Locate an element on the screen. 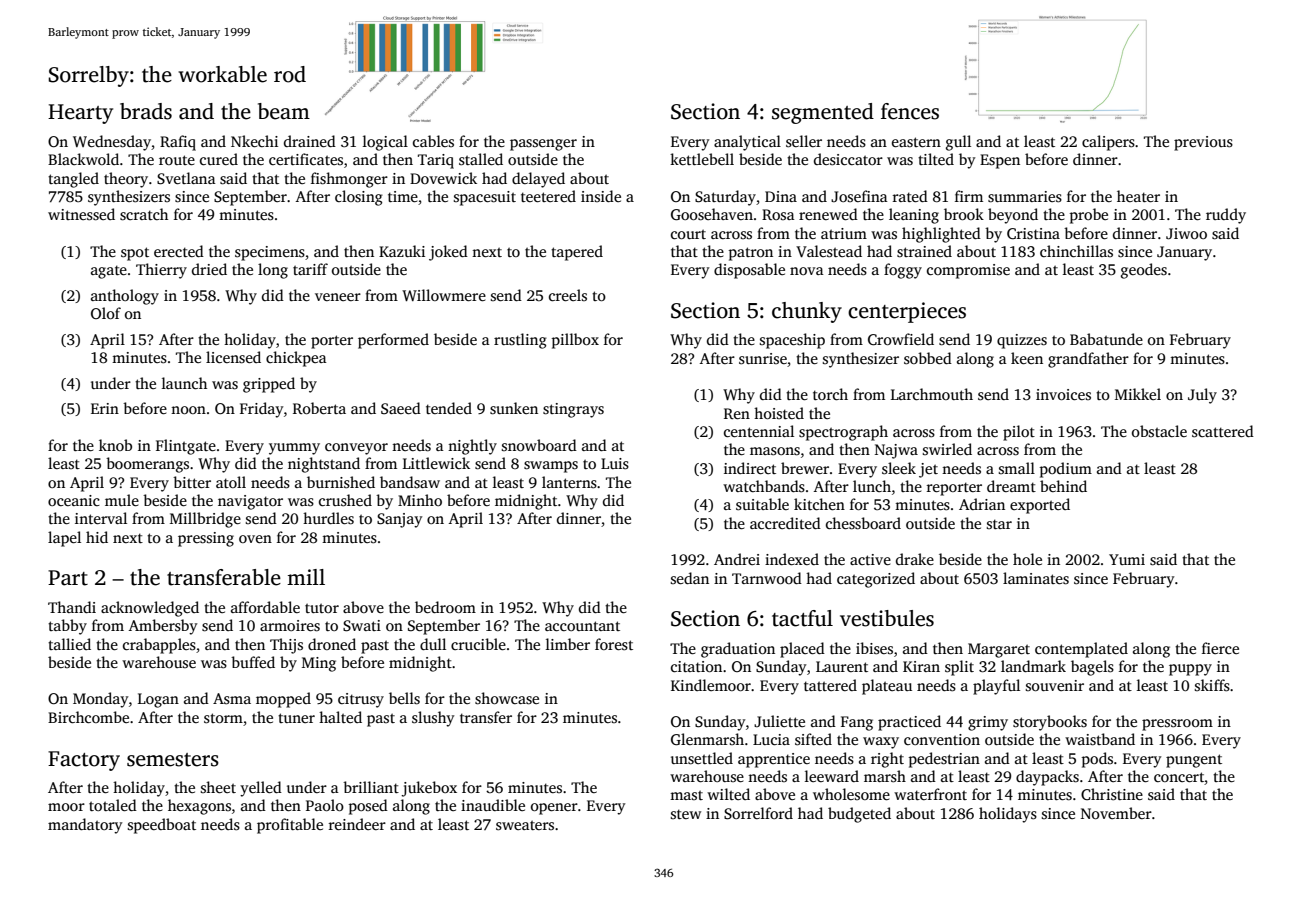 The height and width of the screenshot is (924, 1308). tabby is located at coordinates (67, 627).
